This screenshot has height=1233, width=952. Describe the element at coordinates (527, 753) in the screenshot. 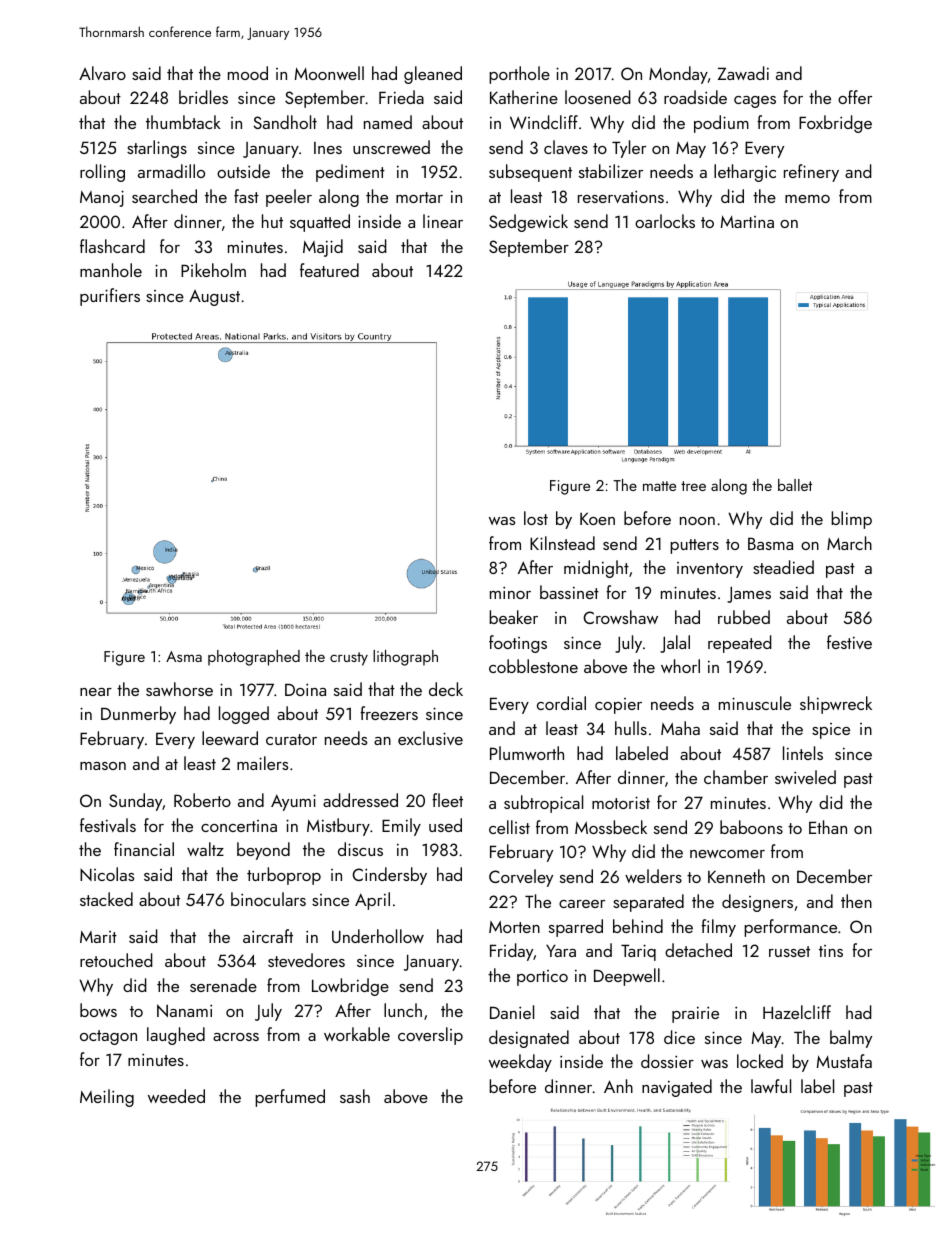

I see `Plumworth` at that location.
